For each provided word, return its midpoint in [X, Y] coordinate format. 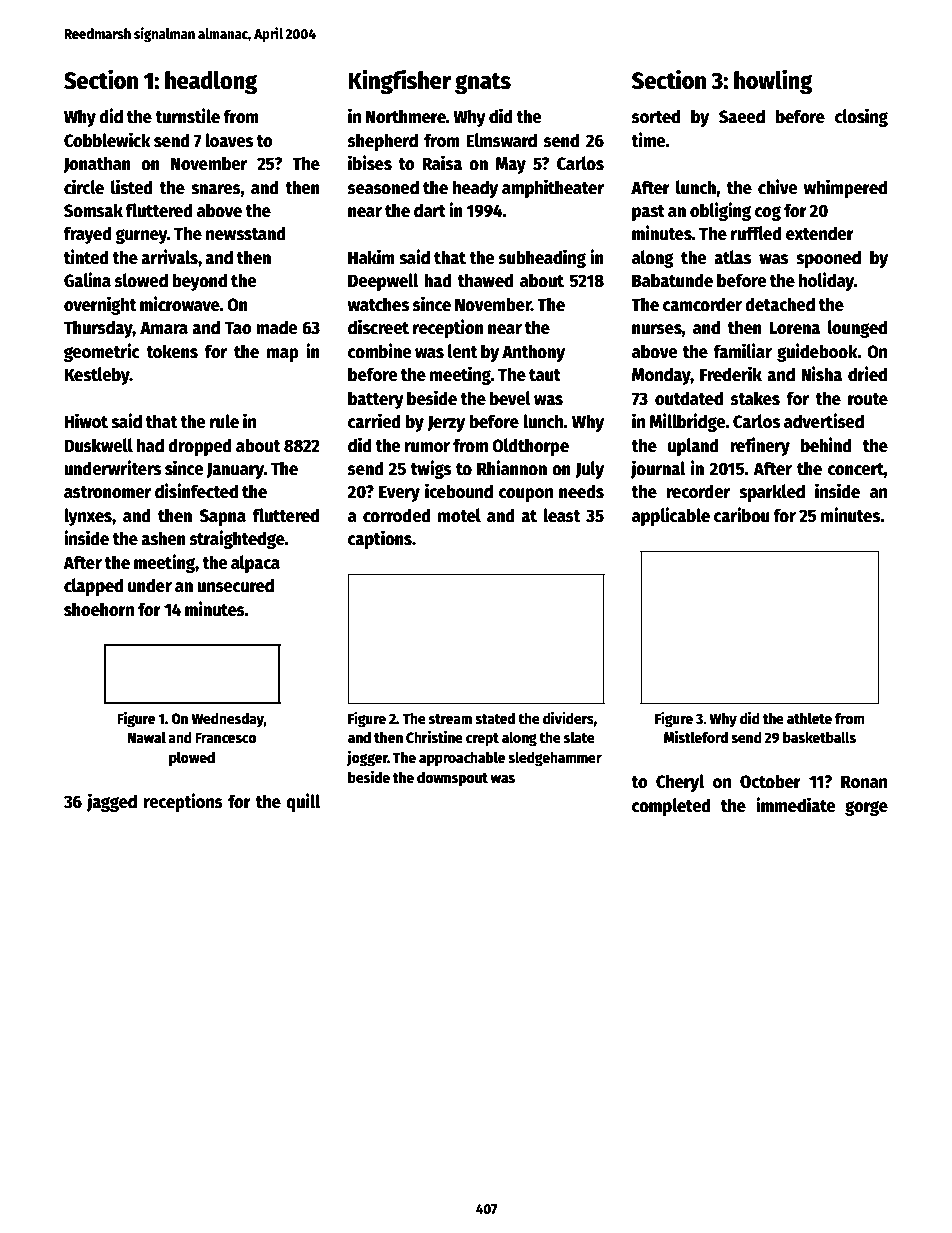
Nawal [147, 737]
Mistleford [696, 737]
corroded [397, 515]
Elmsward [501, 140]
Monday [661, 376]
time [648, 140]
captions [380, 539]
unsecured [235, 585]
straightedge [237, 539]
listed [132, 187]
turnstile [187, 116]
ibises [370, 163]
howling [773, 81]
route [868, 399]
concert [856, 469]
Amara [164, 328]
